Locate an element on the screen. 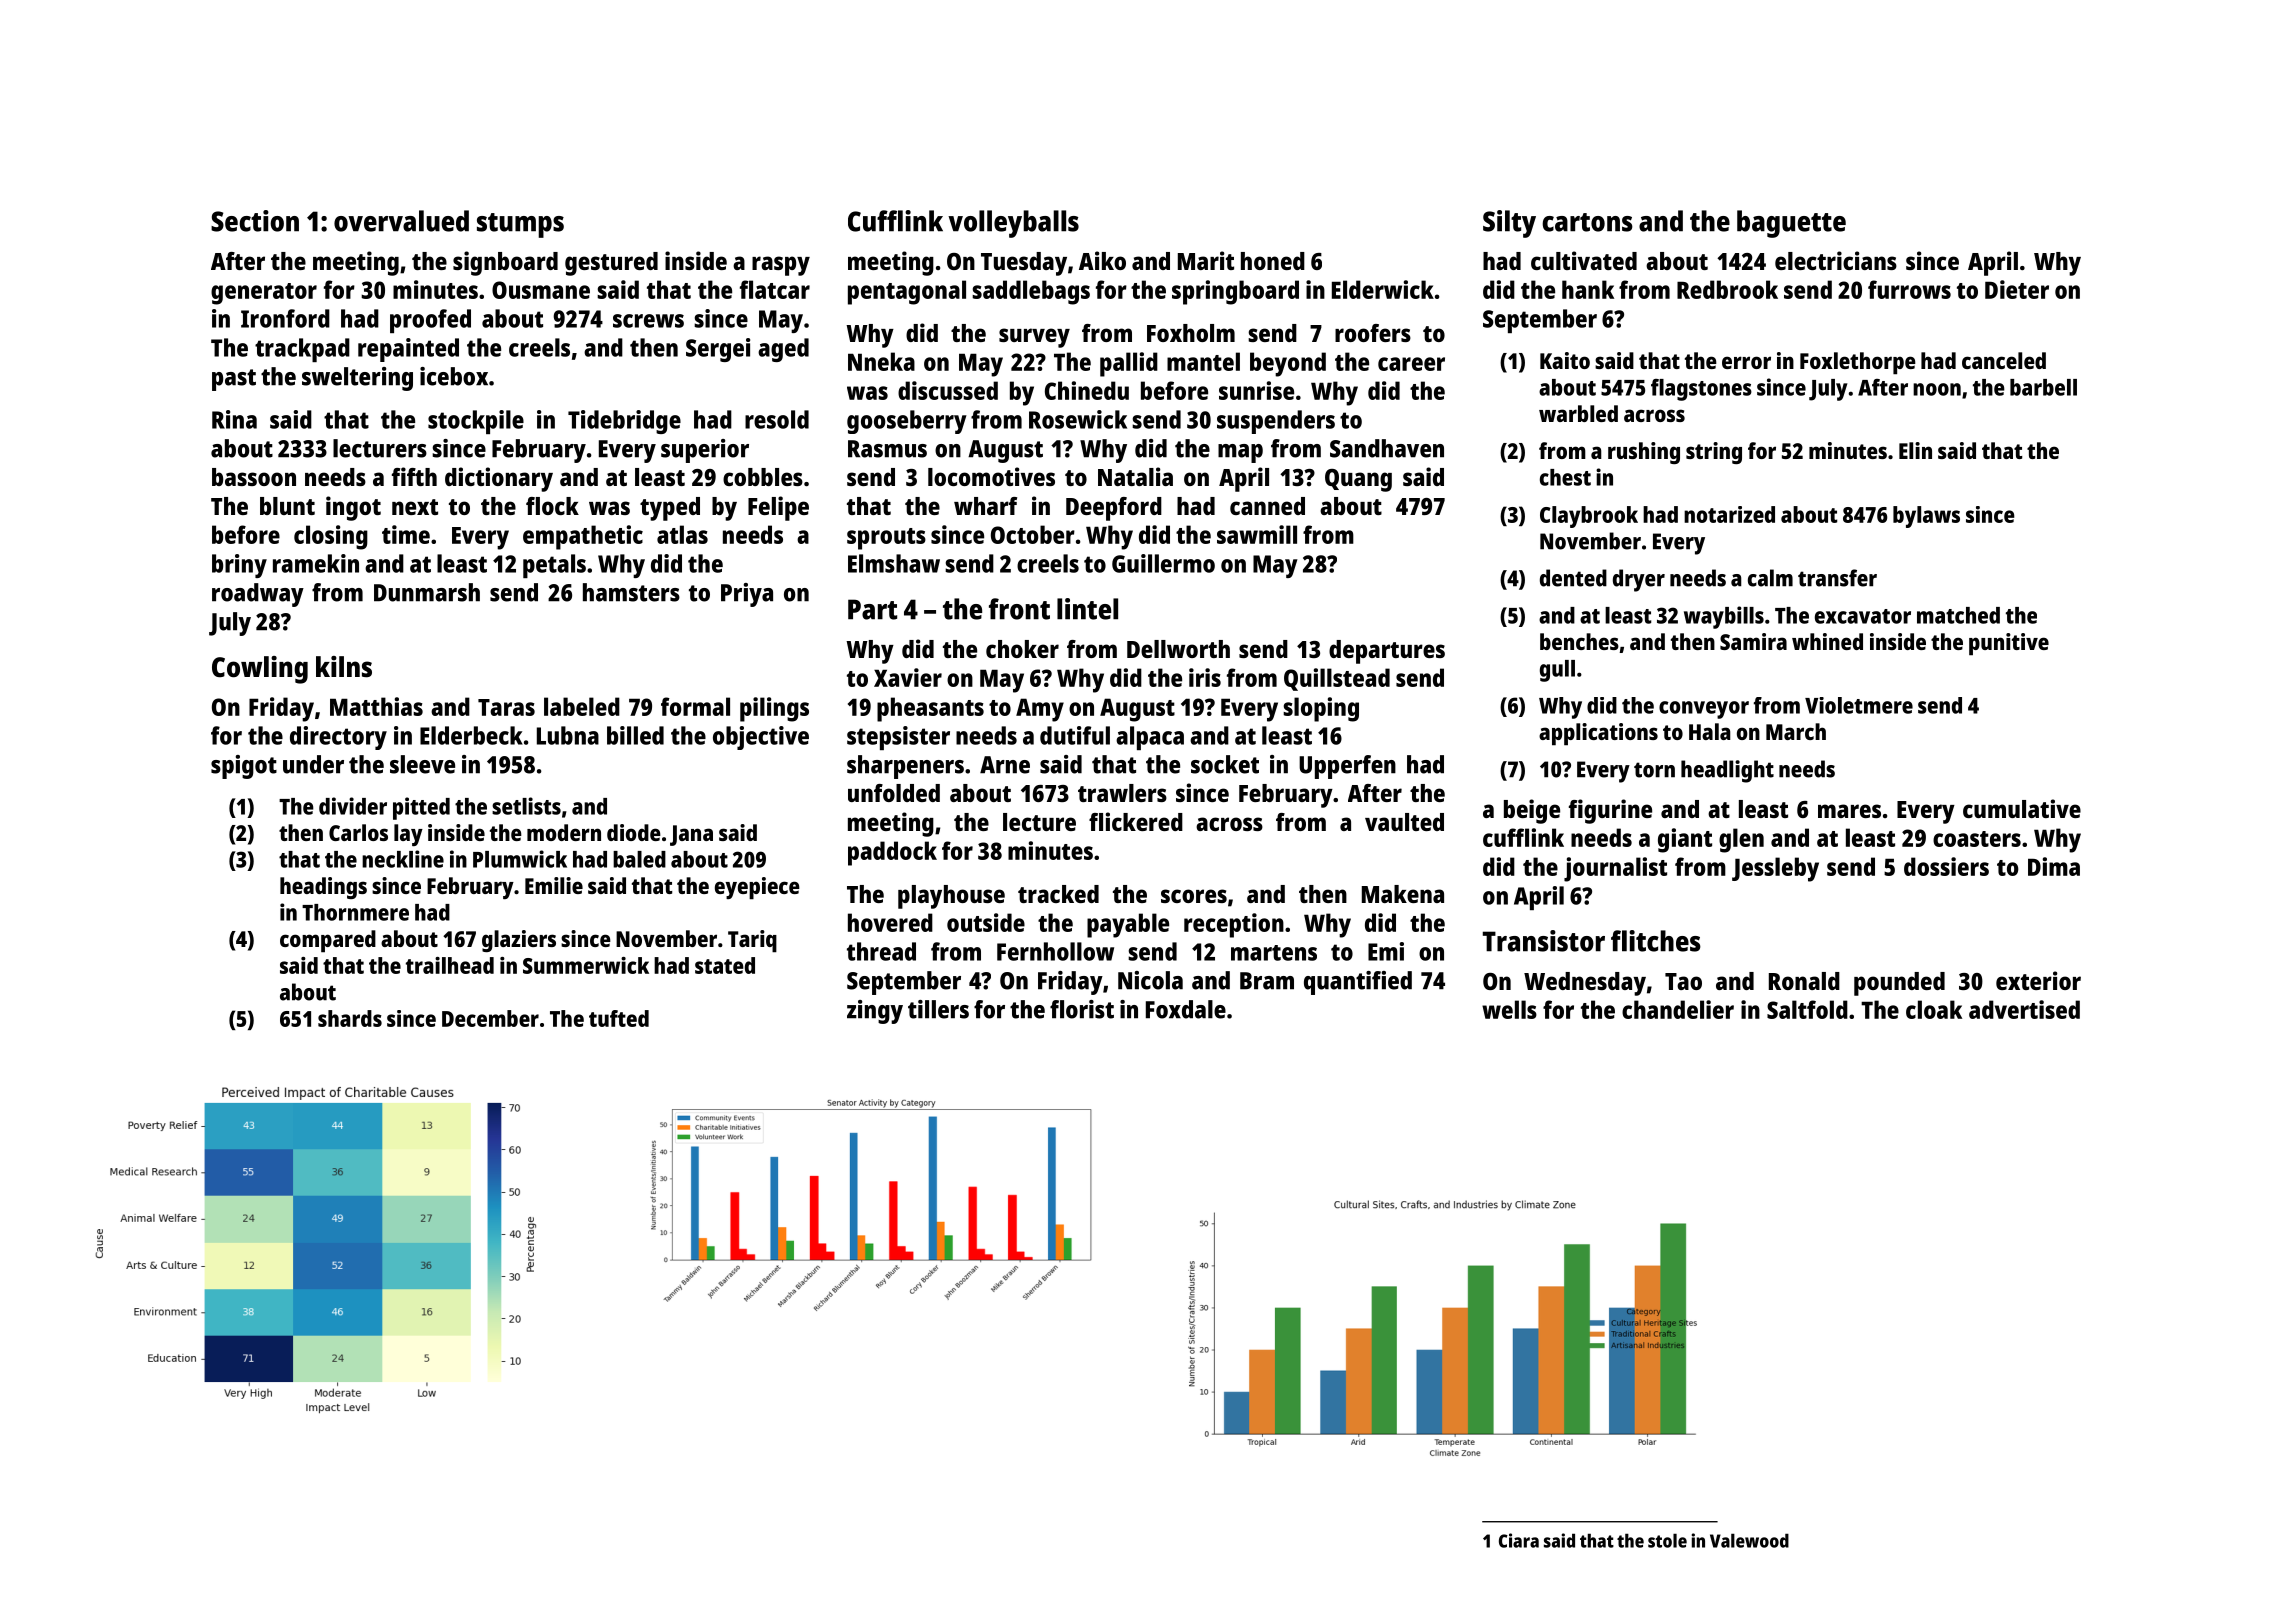 This screenshot has height=1620, width=2292. advertised is located at coordinates (2024, 1009).
